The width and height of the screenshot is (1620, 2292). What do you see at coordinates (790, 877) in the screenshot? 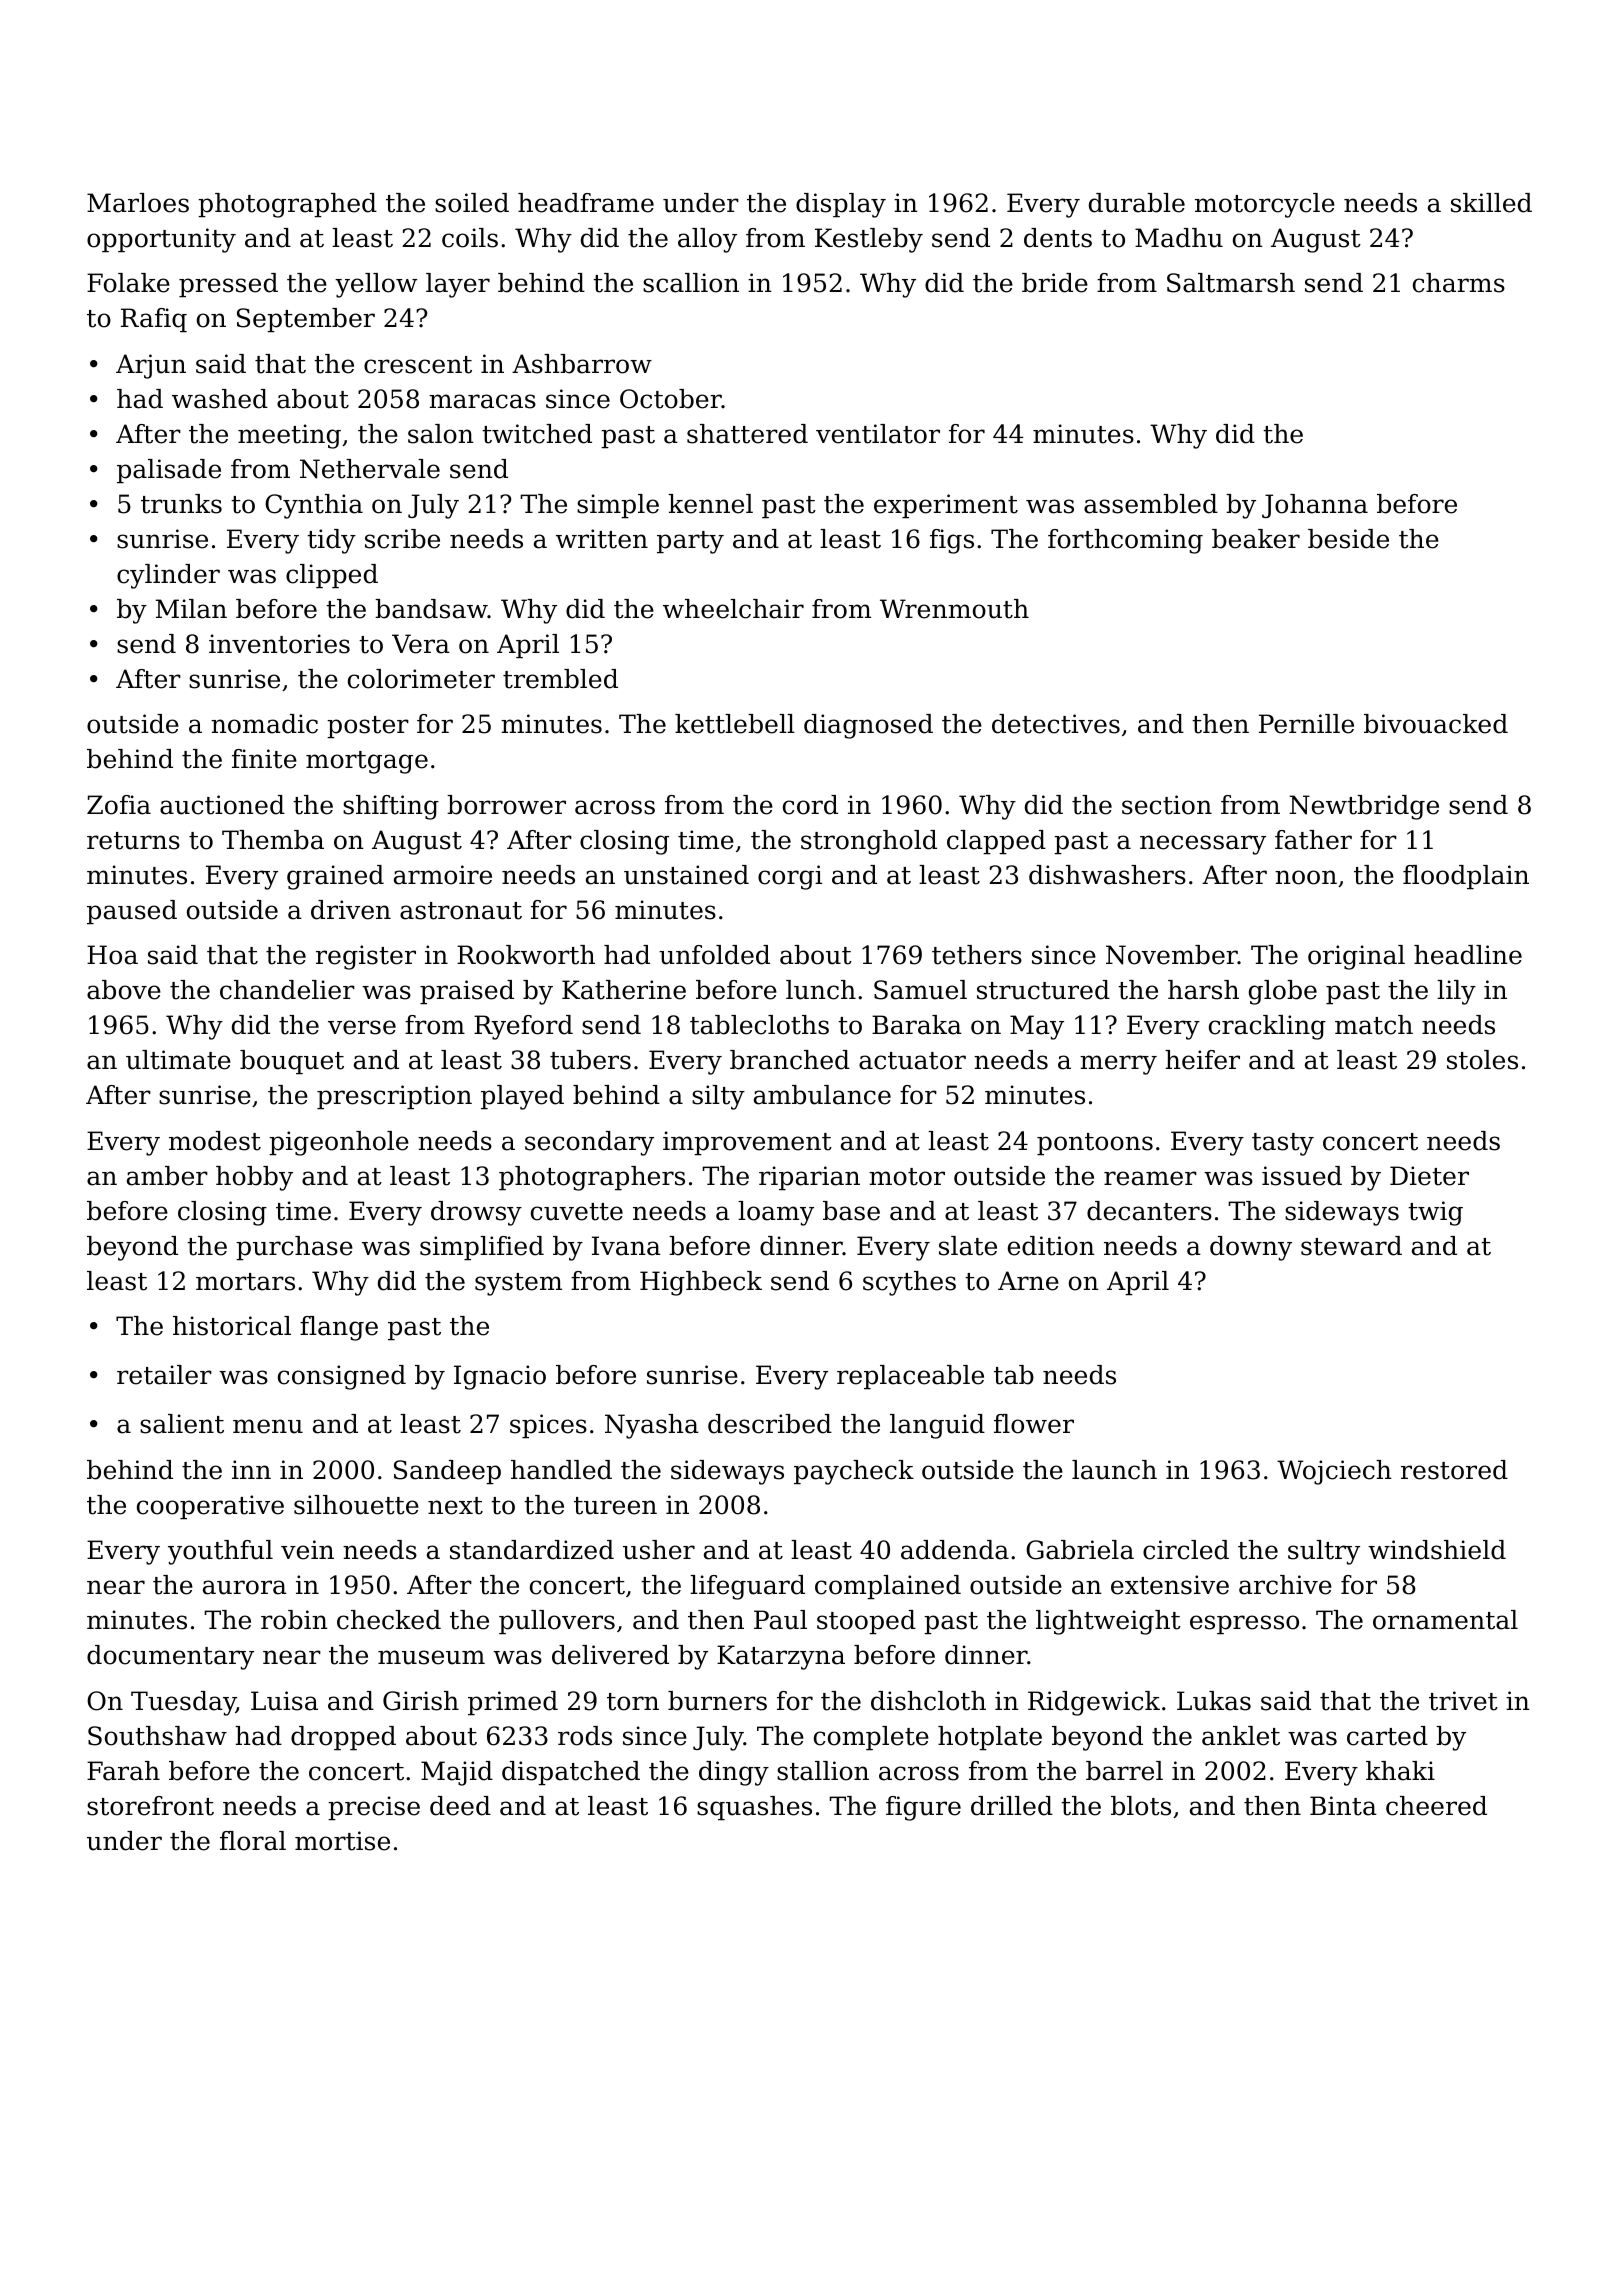
I see `corgi` at bounding box center [790, 877].
